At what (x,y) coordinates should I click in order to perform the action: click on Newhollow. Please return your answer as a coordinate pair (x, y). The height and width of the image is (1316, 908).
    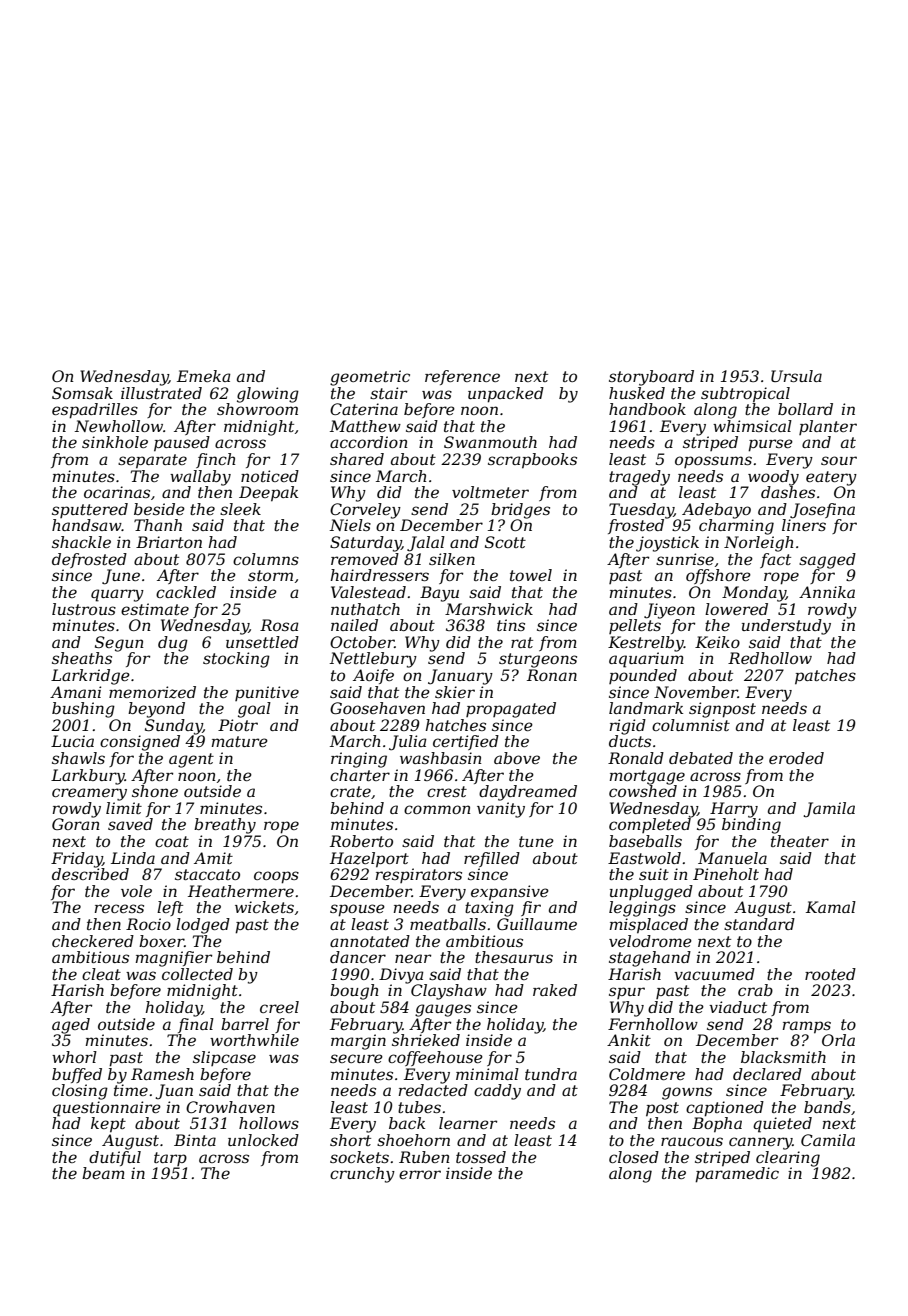
    Looking at the image, I should click on (118, 426).
